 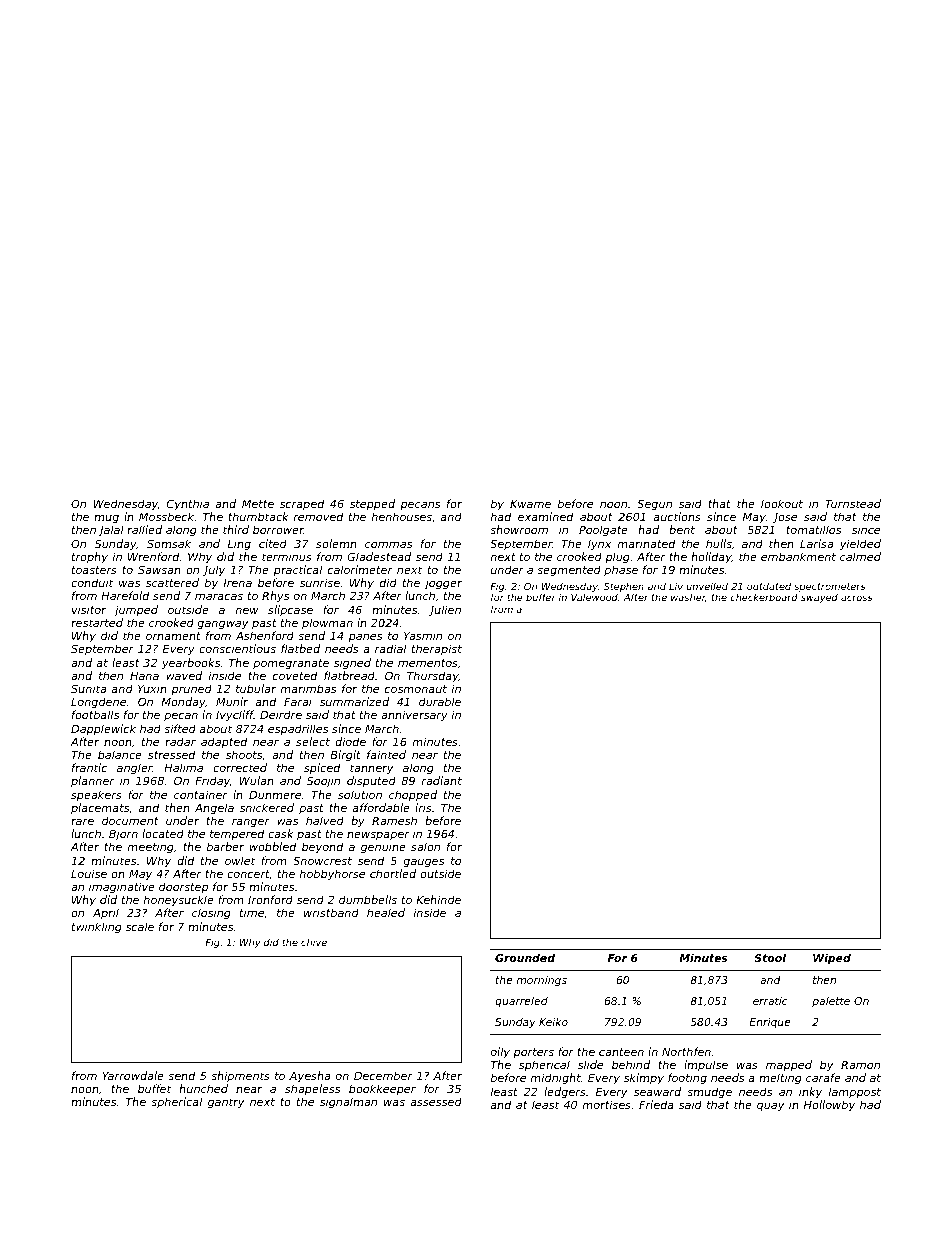 What do you see at coordinates (599, 545) in the document?
I see `lynx` at bounding box center [599, 545].
